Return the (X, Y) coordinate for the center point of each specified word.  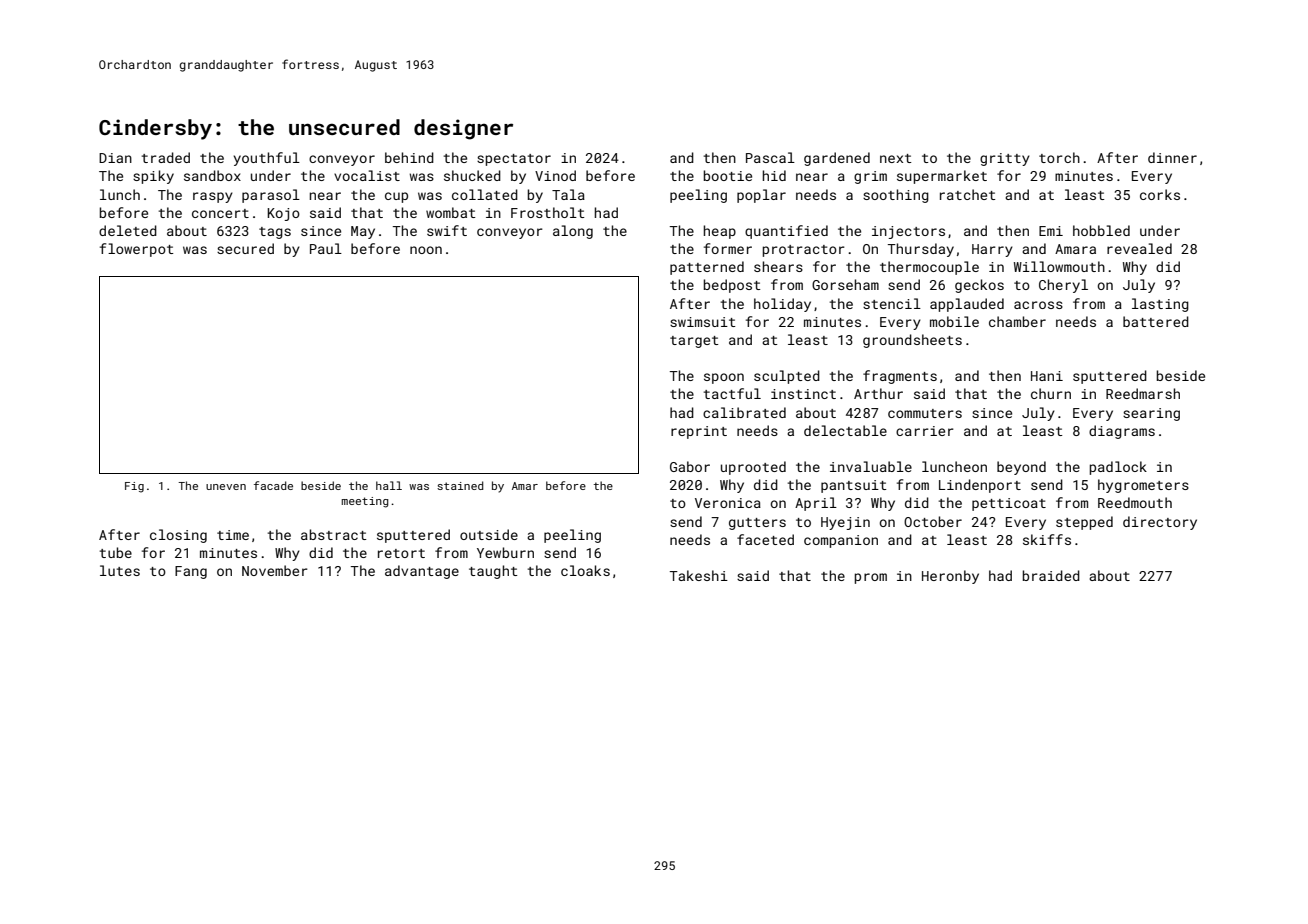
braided (1051, 575)
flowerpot (136, 250)
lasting (1160, 305)
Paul (326, 248)
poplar (761, 196)
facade (273, 485)
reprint (699, 432)
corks (1160, 194)
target (694, 342)
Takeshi (699, 575)
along (573, 232)
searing (1151, 414)
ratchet (967, 194)
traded (166, 157)
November (275, 570)
